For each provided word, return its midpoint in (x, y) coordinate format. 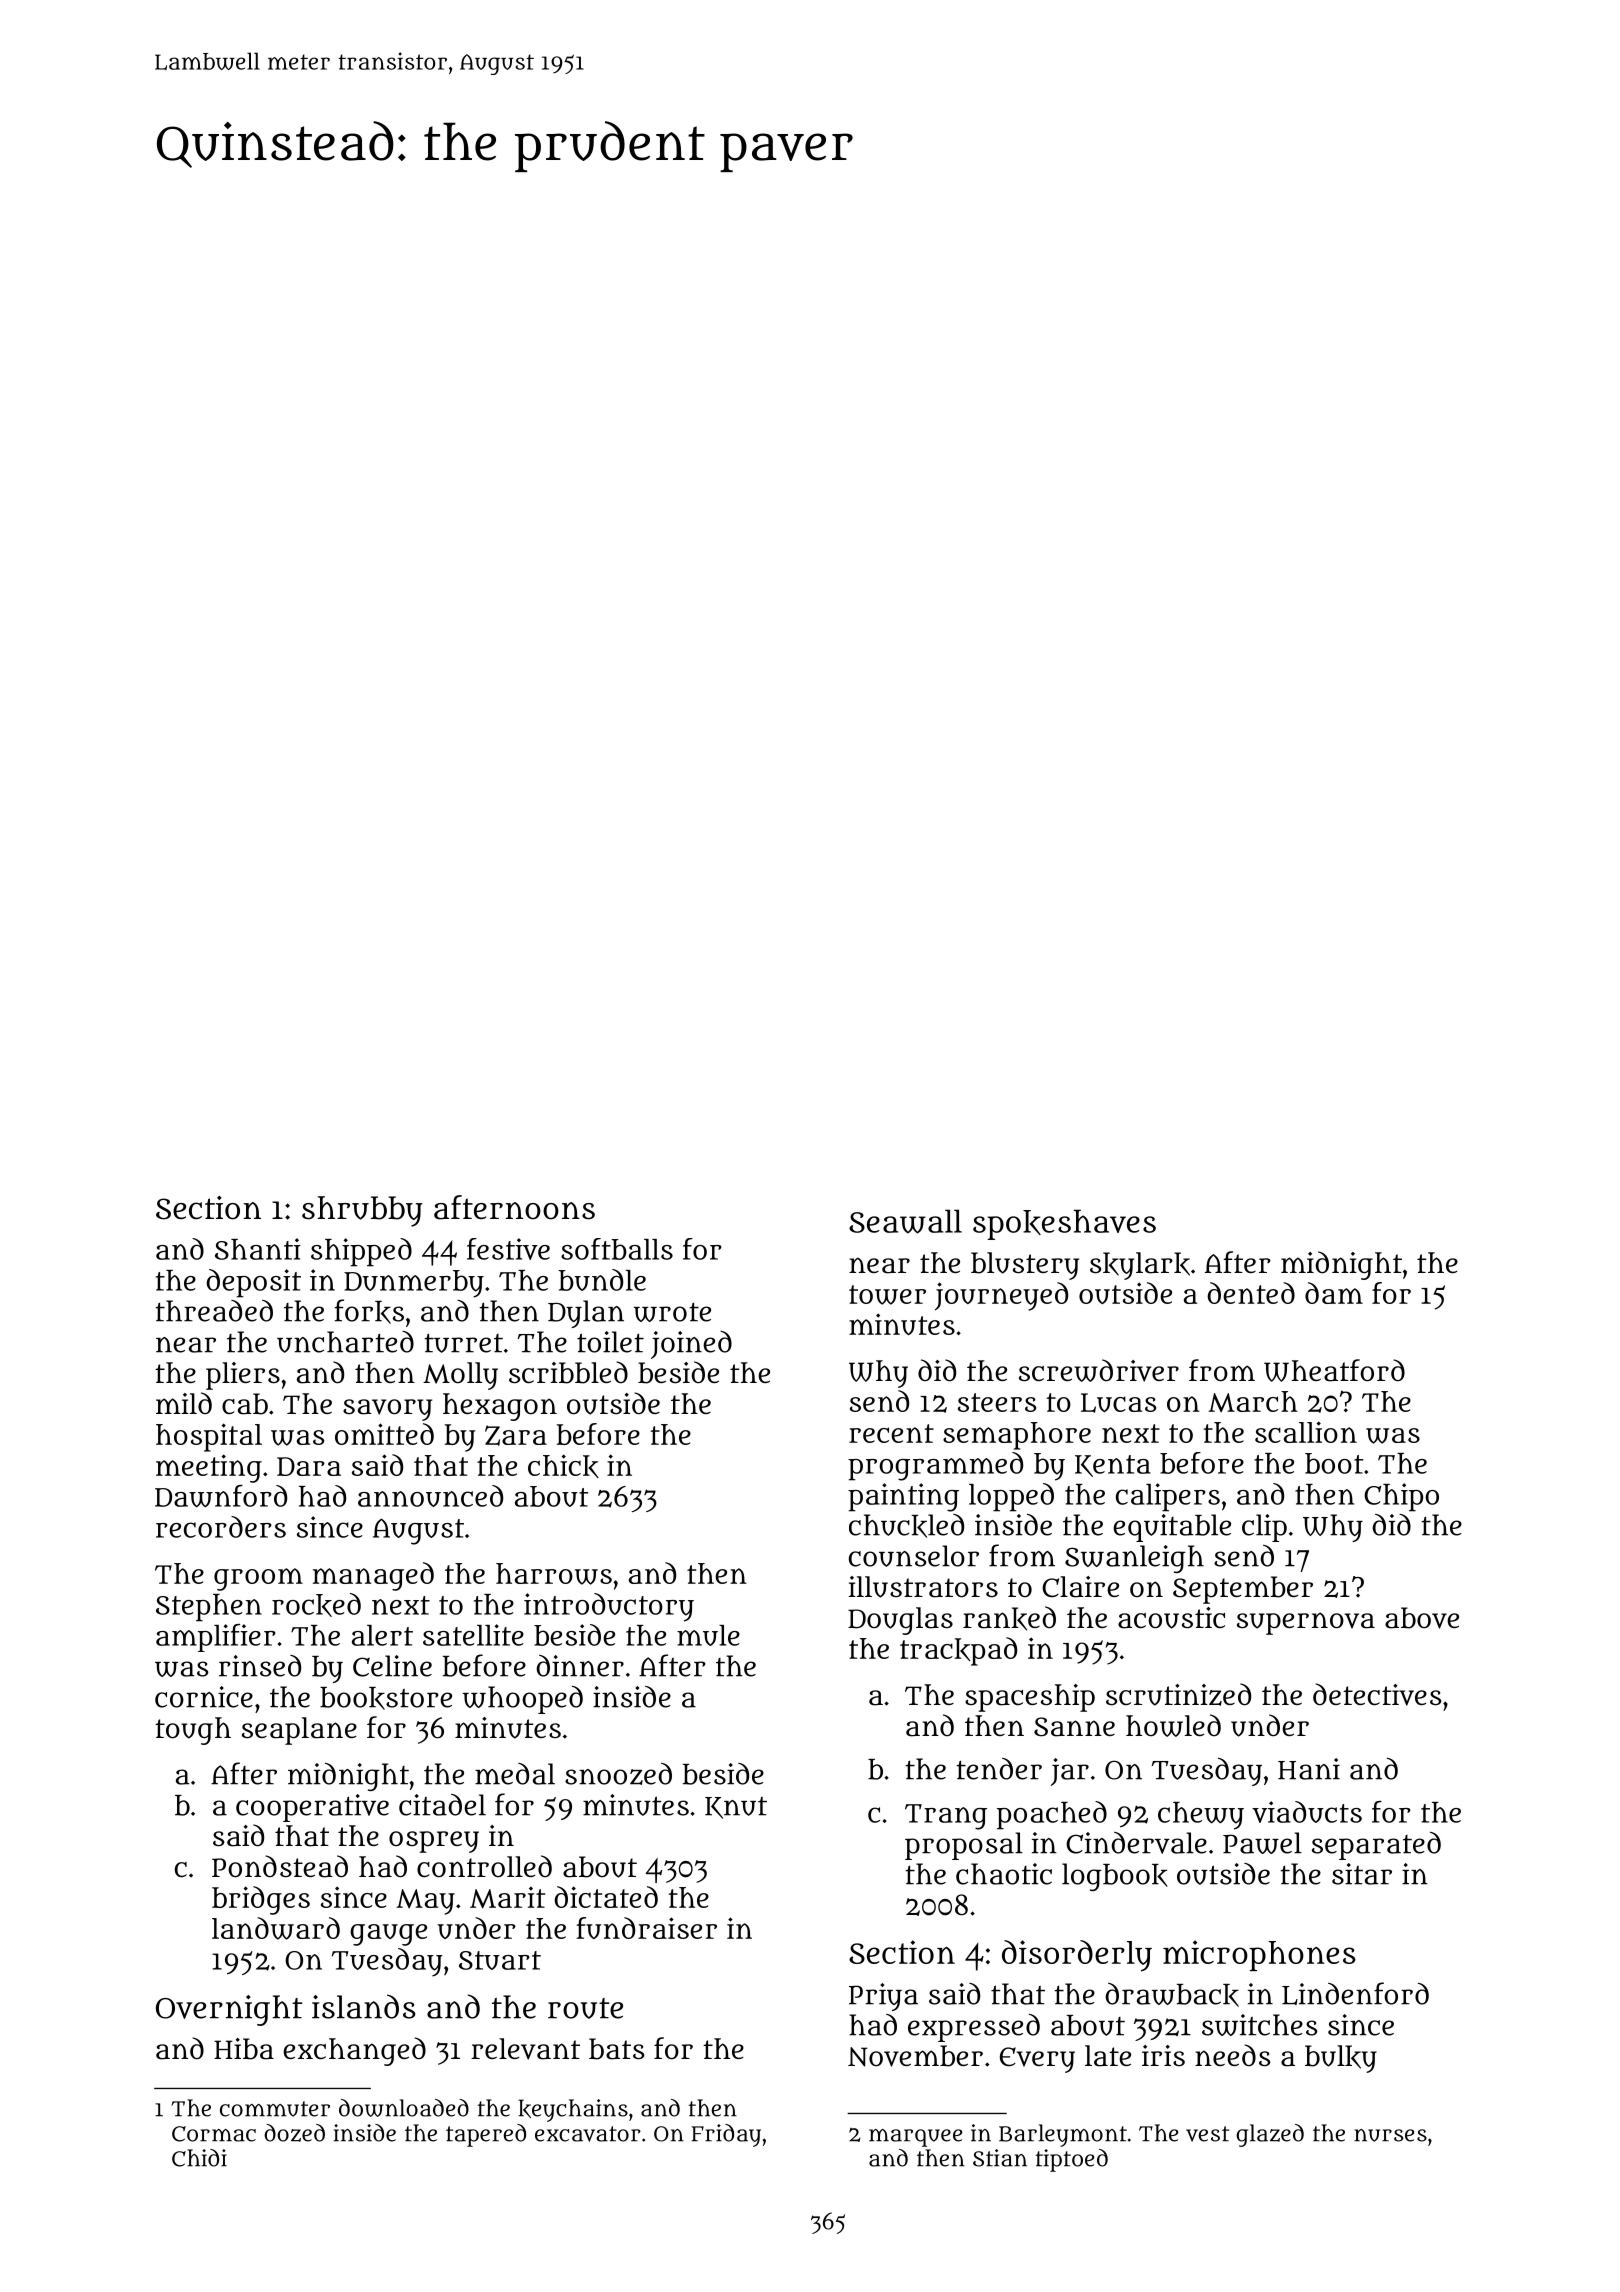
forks (369, 1311)
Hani (1309, 1769)
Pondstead (280, 1866)
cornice (204, 1697)
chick (563, 1466)
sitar (1362, 1874)
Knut (736, 1808)
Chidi (199, 2158)
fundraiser (647, 1928)
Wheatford (1334, 1370)
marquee (915, 2138)
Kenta (1113, 1466)
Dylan (586, 1314)
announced (430, 1496)
